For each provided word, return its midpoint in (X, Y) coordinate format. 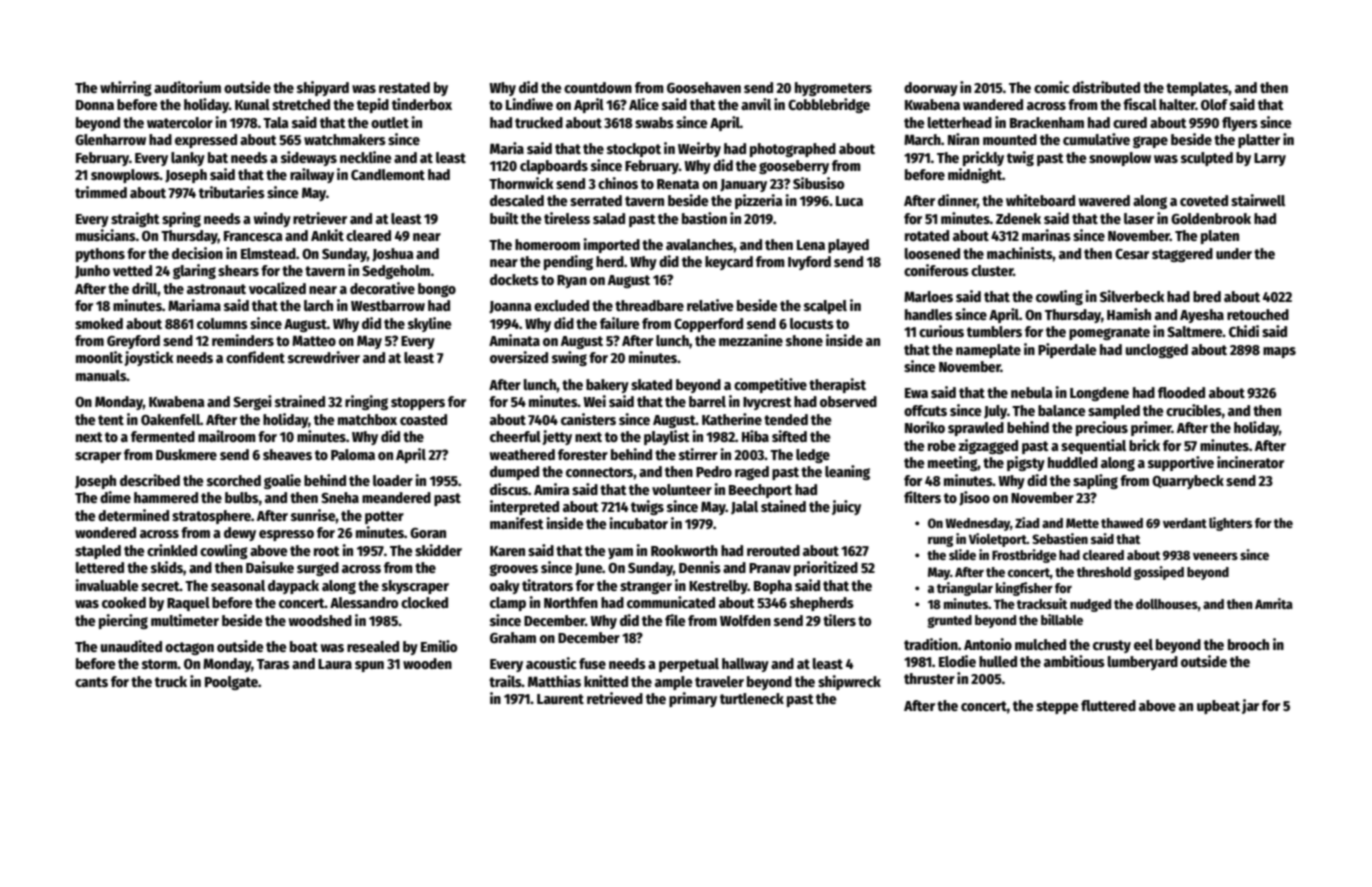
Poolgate (231, 683)
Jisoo (974, 498)
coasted (423, 419)
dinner (957, 200)
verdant (1185, 523)
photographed (793, 150)
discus (509, 489)
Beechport (760, 491)
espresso (286, 535)
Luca (849, 201)
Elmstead (268, 253)
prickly (983, 158)
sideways (309, 158)
